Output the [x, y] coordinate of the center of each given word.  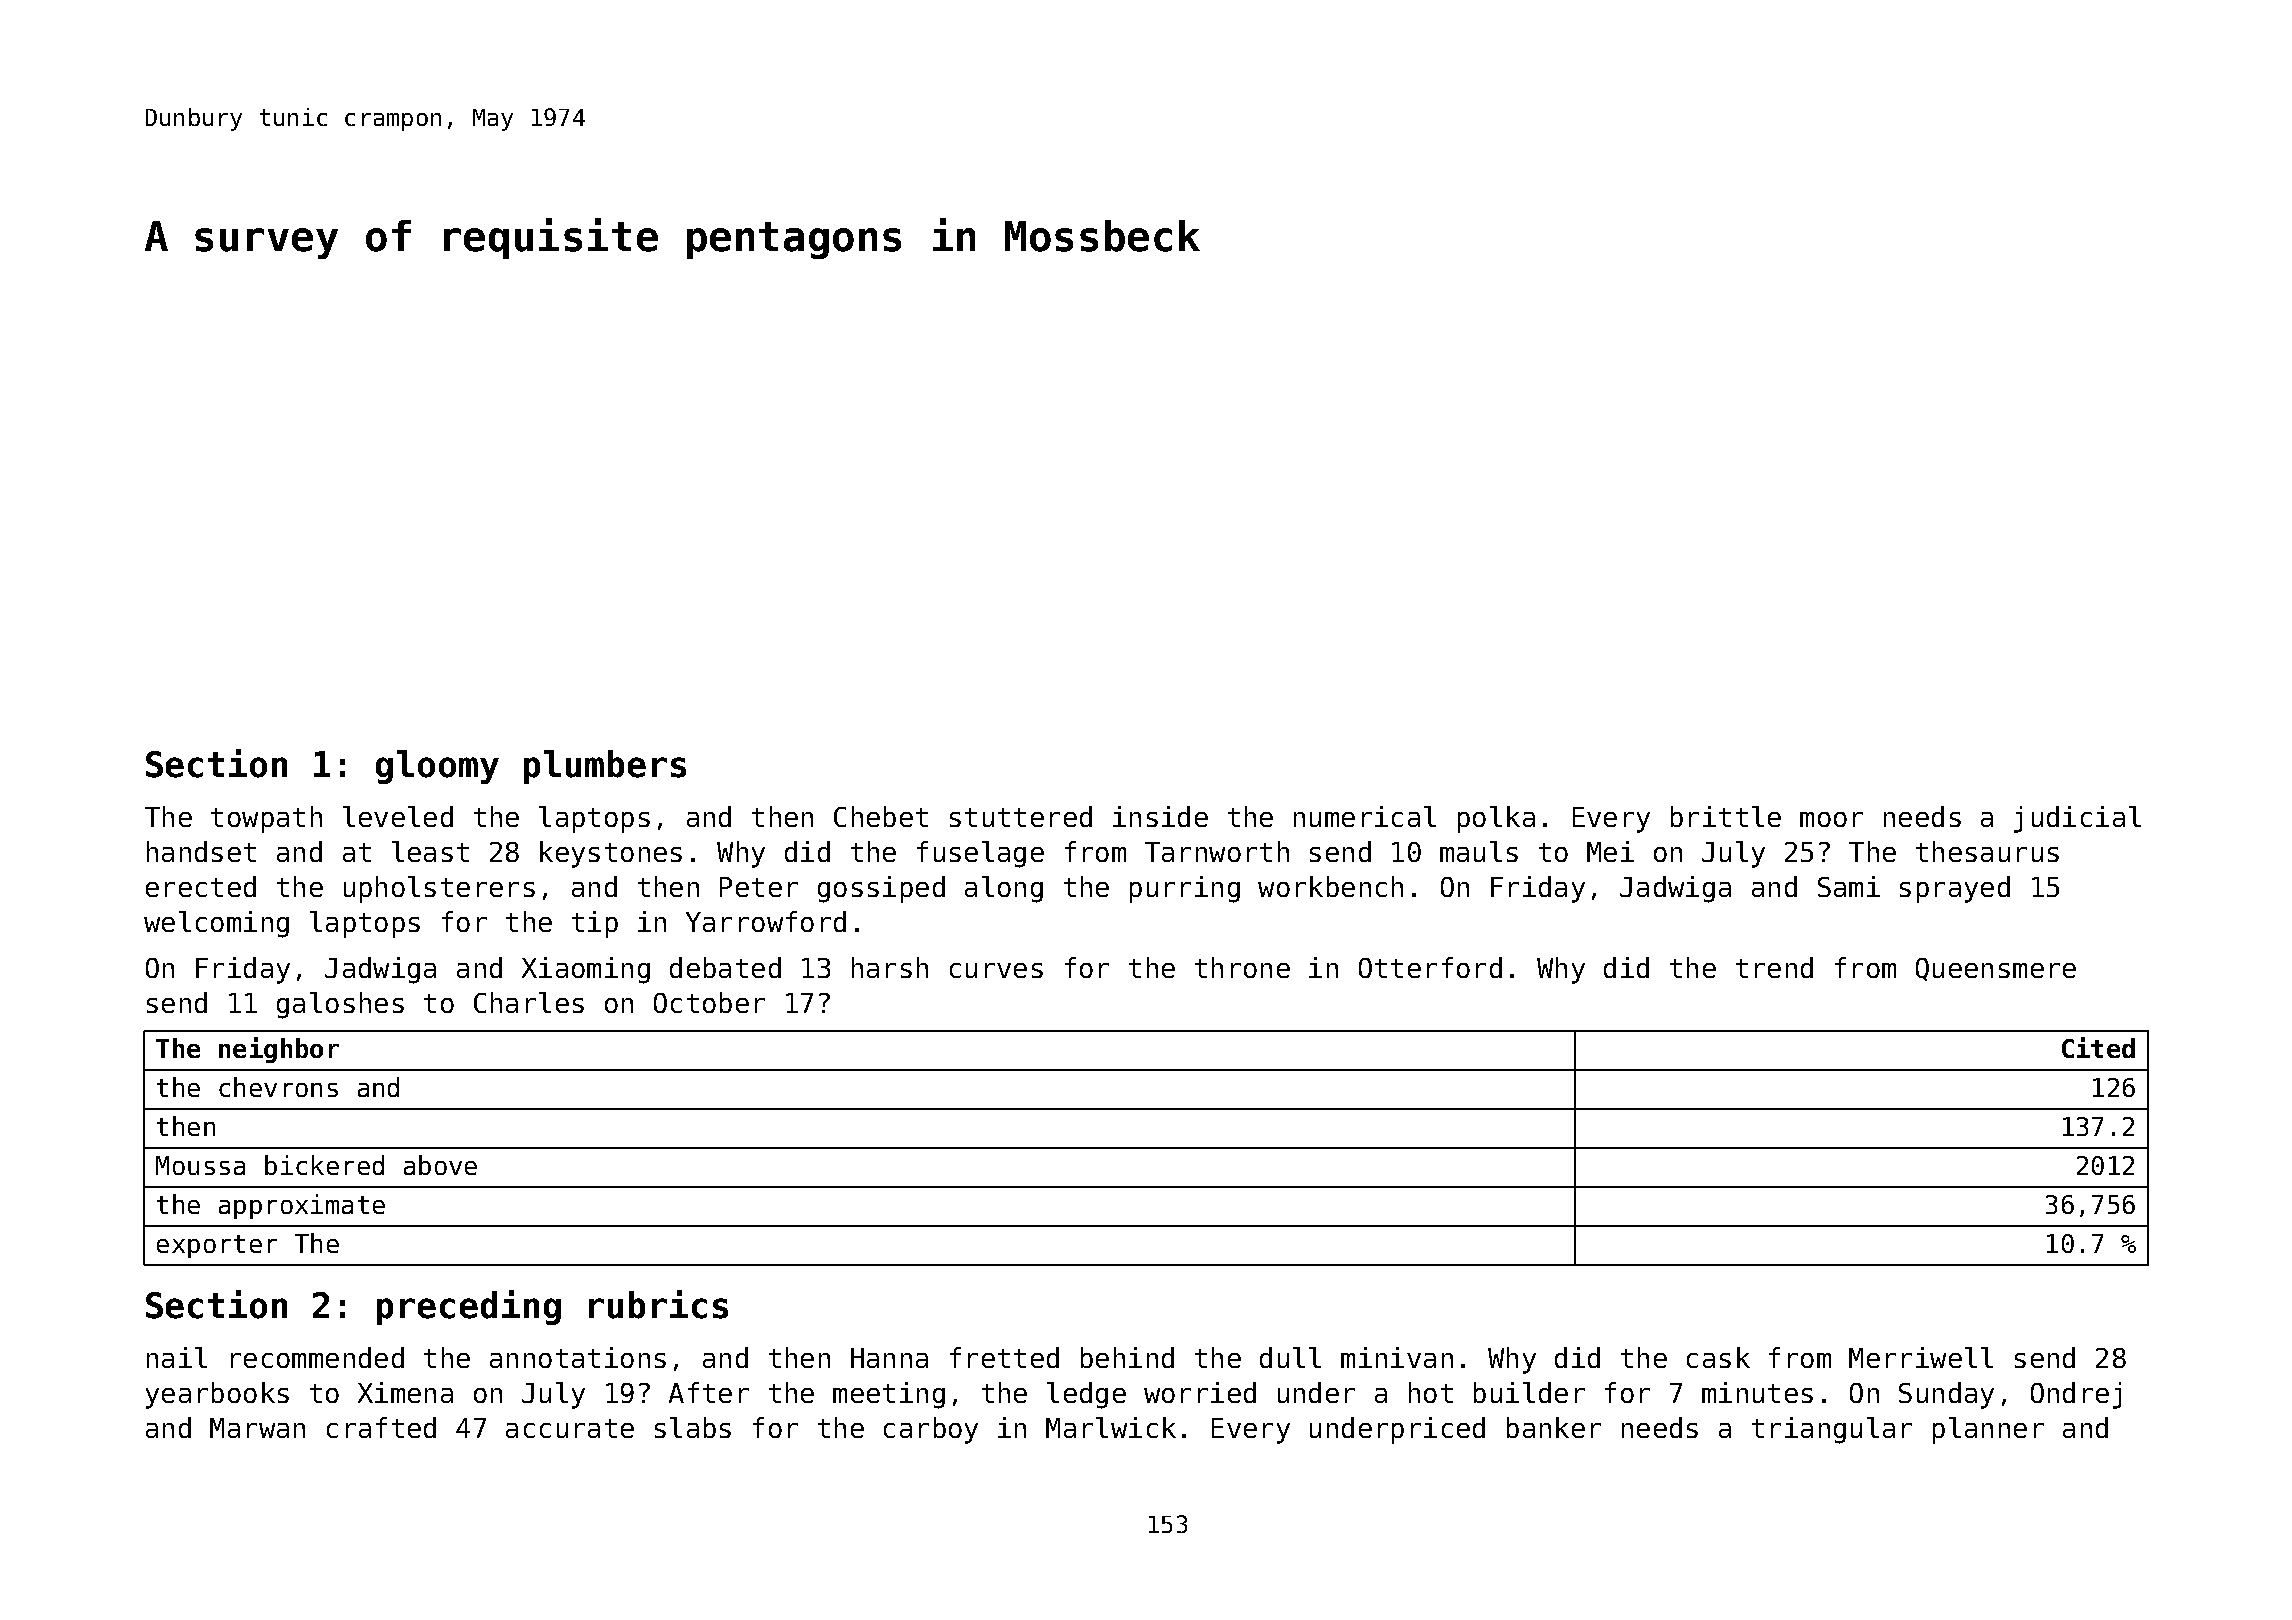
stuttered [1021, 816]
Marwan [257, 1428]
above [440, 1165]
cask [1718, 1357]
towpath [266, 819]
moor [1831, 819]
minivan [1397, 1357]
